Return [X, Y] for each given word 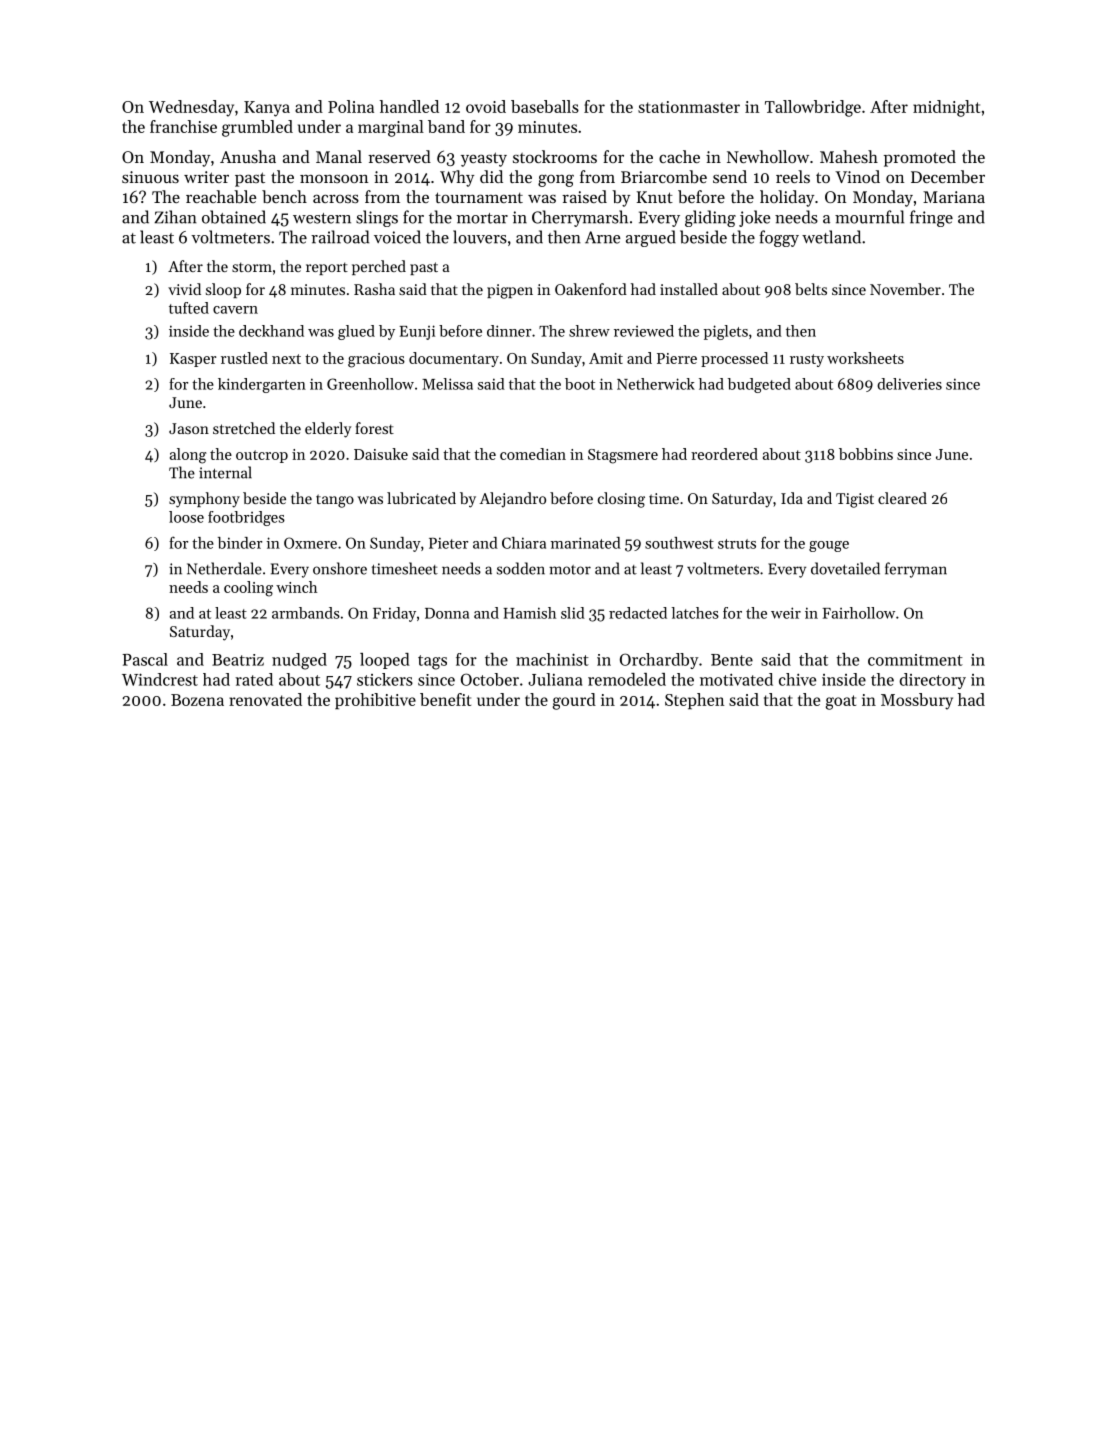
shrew [589, 331]
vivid [184, 289]
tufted [189, 308]
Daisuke [381, 454]
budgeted [759, 385]
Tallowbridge [813, 108]
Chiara [524, 543]
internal [225, 472]
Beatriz [238, 660]
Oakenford [591, 289]
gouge [829, 546]
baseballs [545, 106]
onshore [340, 568]
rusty [807, 360]
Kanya [267, 109]
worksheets [865, 358]
